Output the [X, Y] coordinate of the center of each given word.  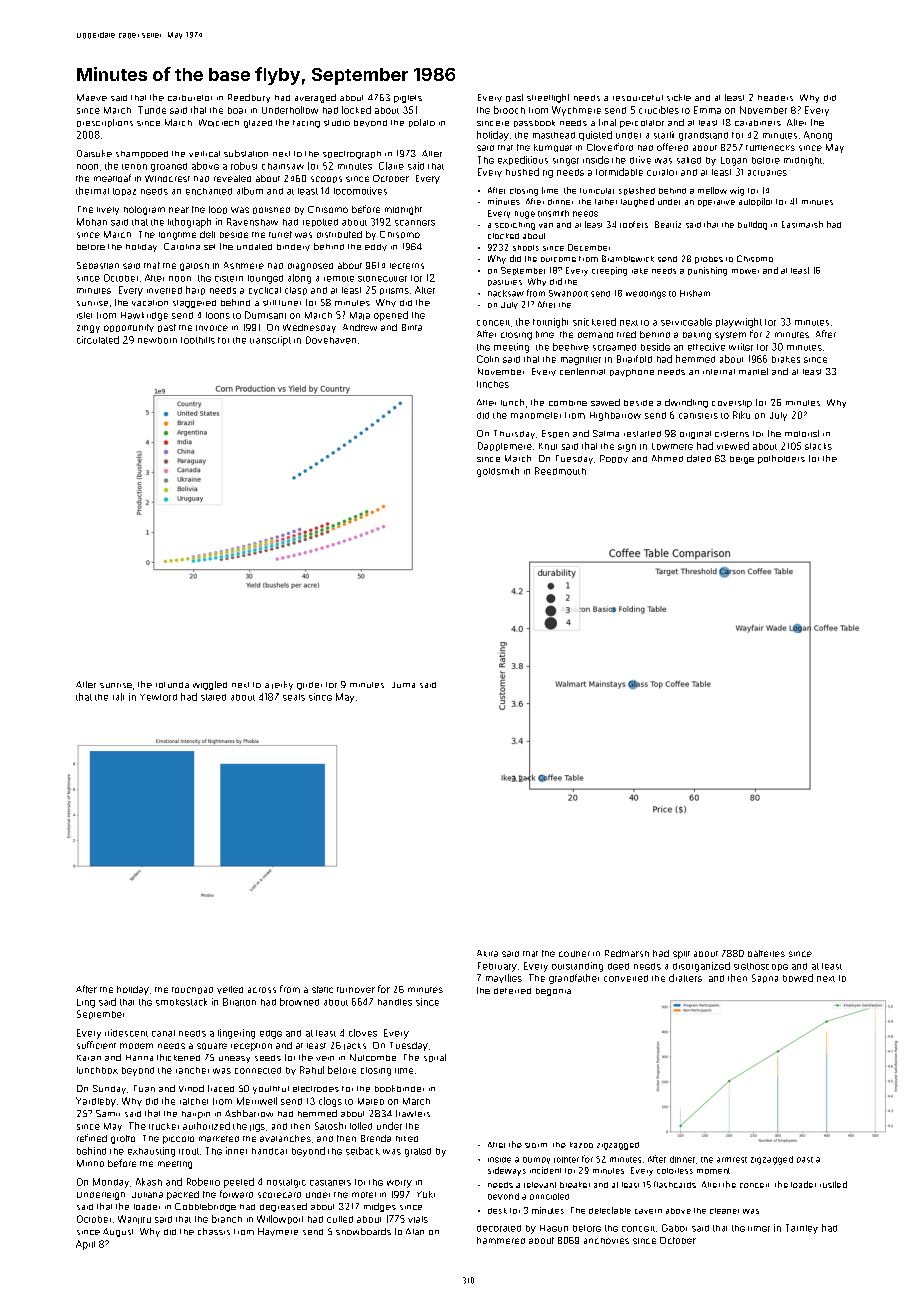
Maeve [92, 97]
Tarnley [802, 1229]
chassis [214, 1231]
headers [775, 98]
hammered [501, 1240]
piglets [408, 99]
